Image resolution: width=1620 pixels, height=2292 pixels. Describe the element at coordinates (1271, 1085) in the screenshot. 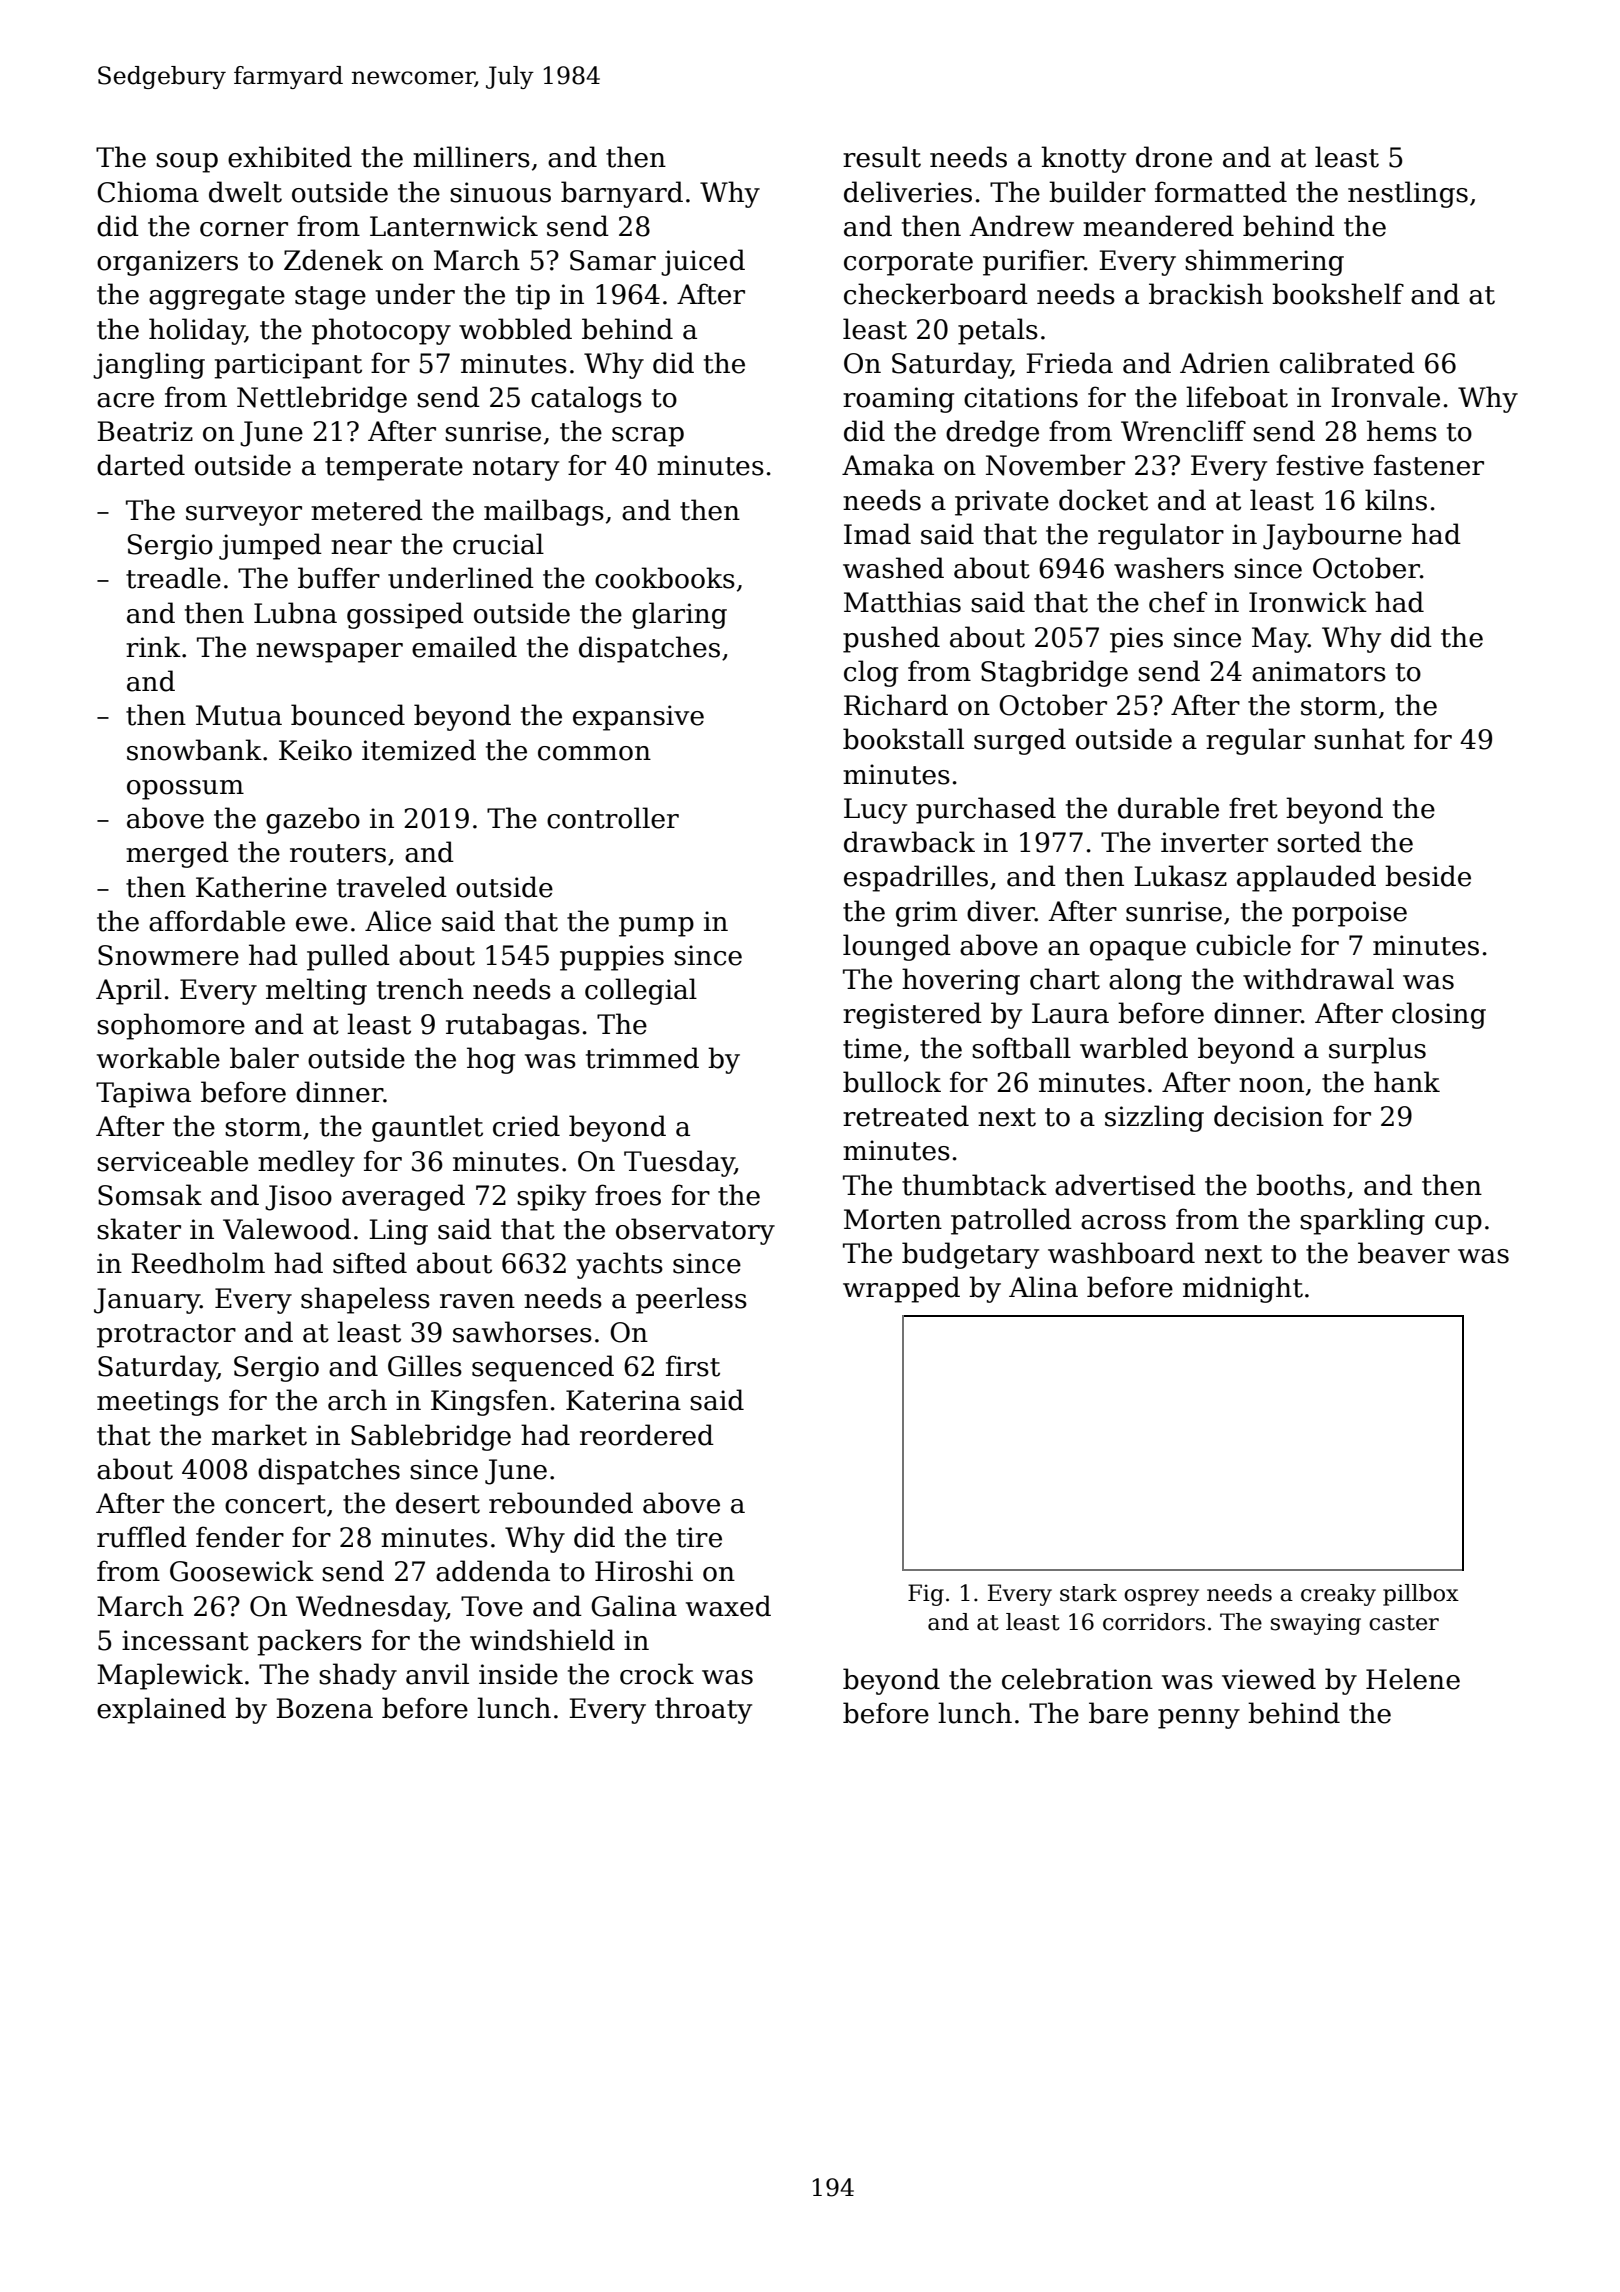

I see `noon` at that location.
